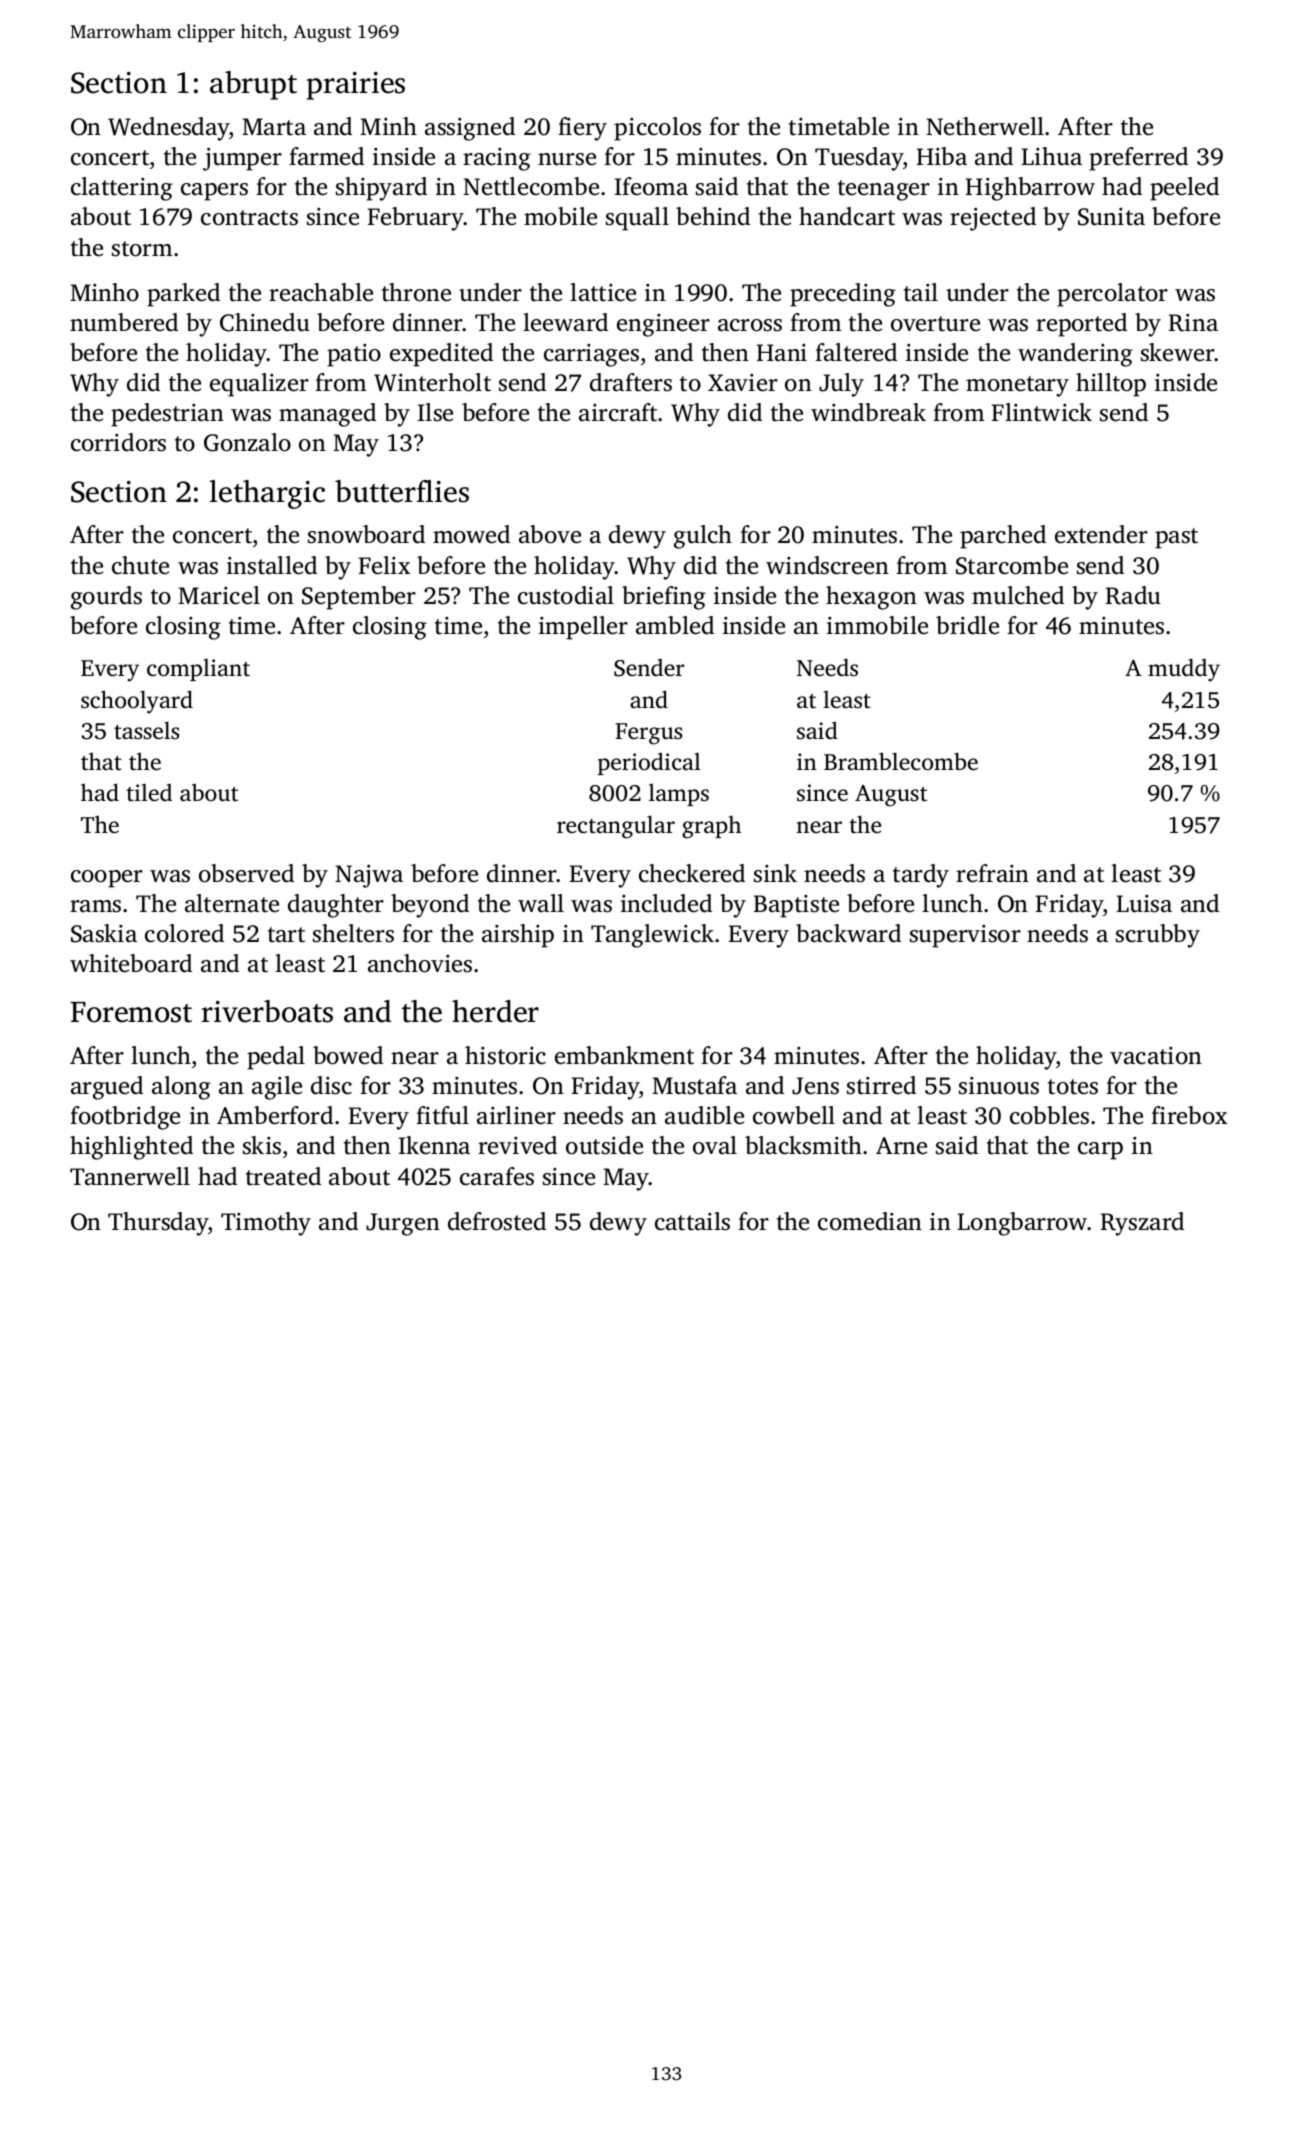 The width and height of the screenshot is (1301, 2142). Describe the element at coordinates (104, 933) in the screenshot. I see `Saskia` at that location.
